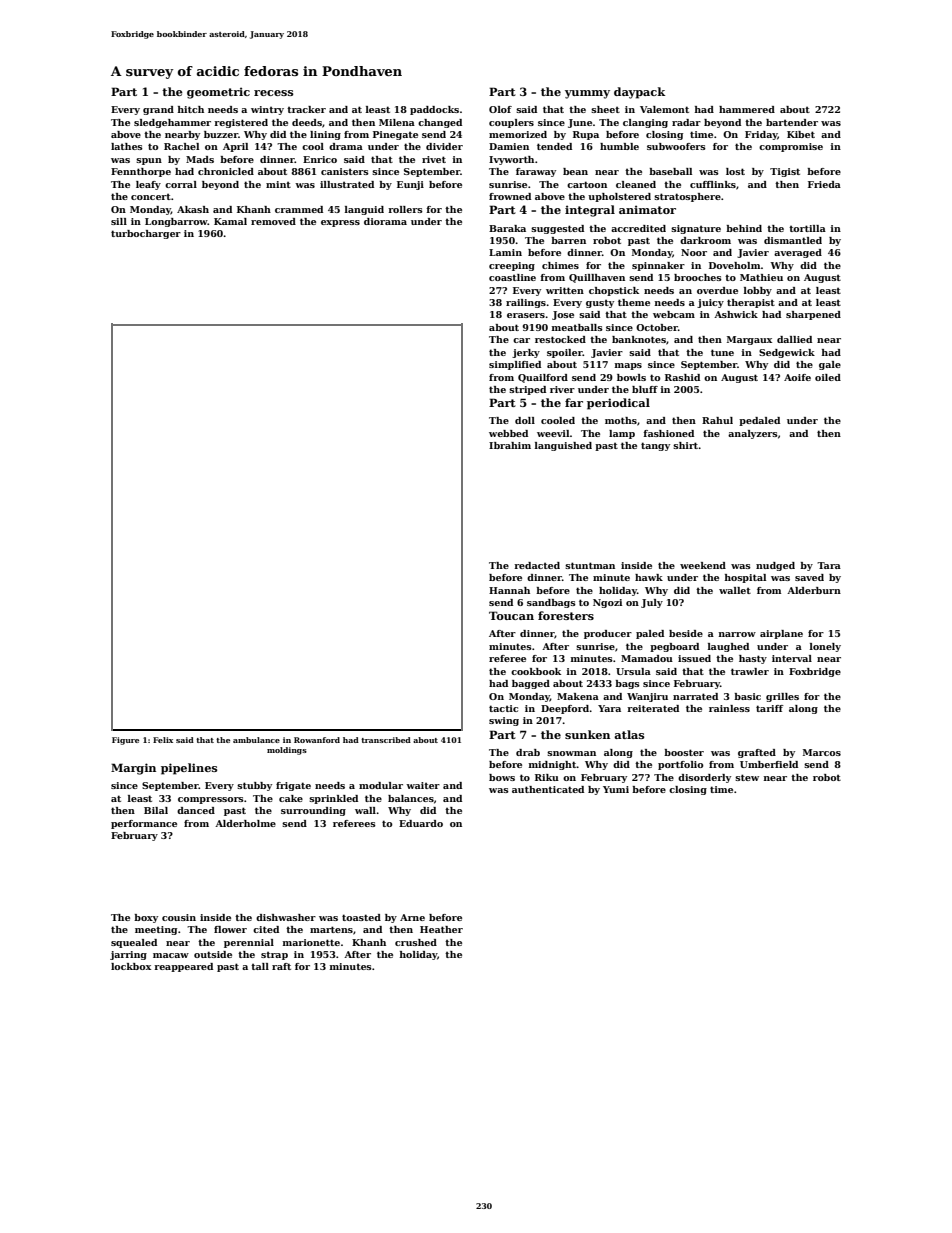 This screenshot has width=952, height=1233. What do you see at coordinates (510, 445) in the screenshot?
I see `Ibrahim` at bounding box center [510, 445].
